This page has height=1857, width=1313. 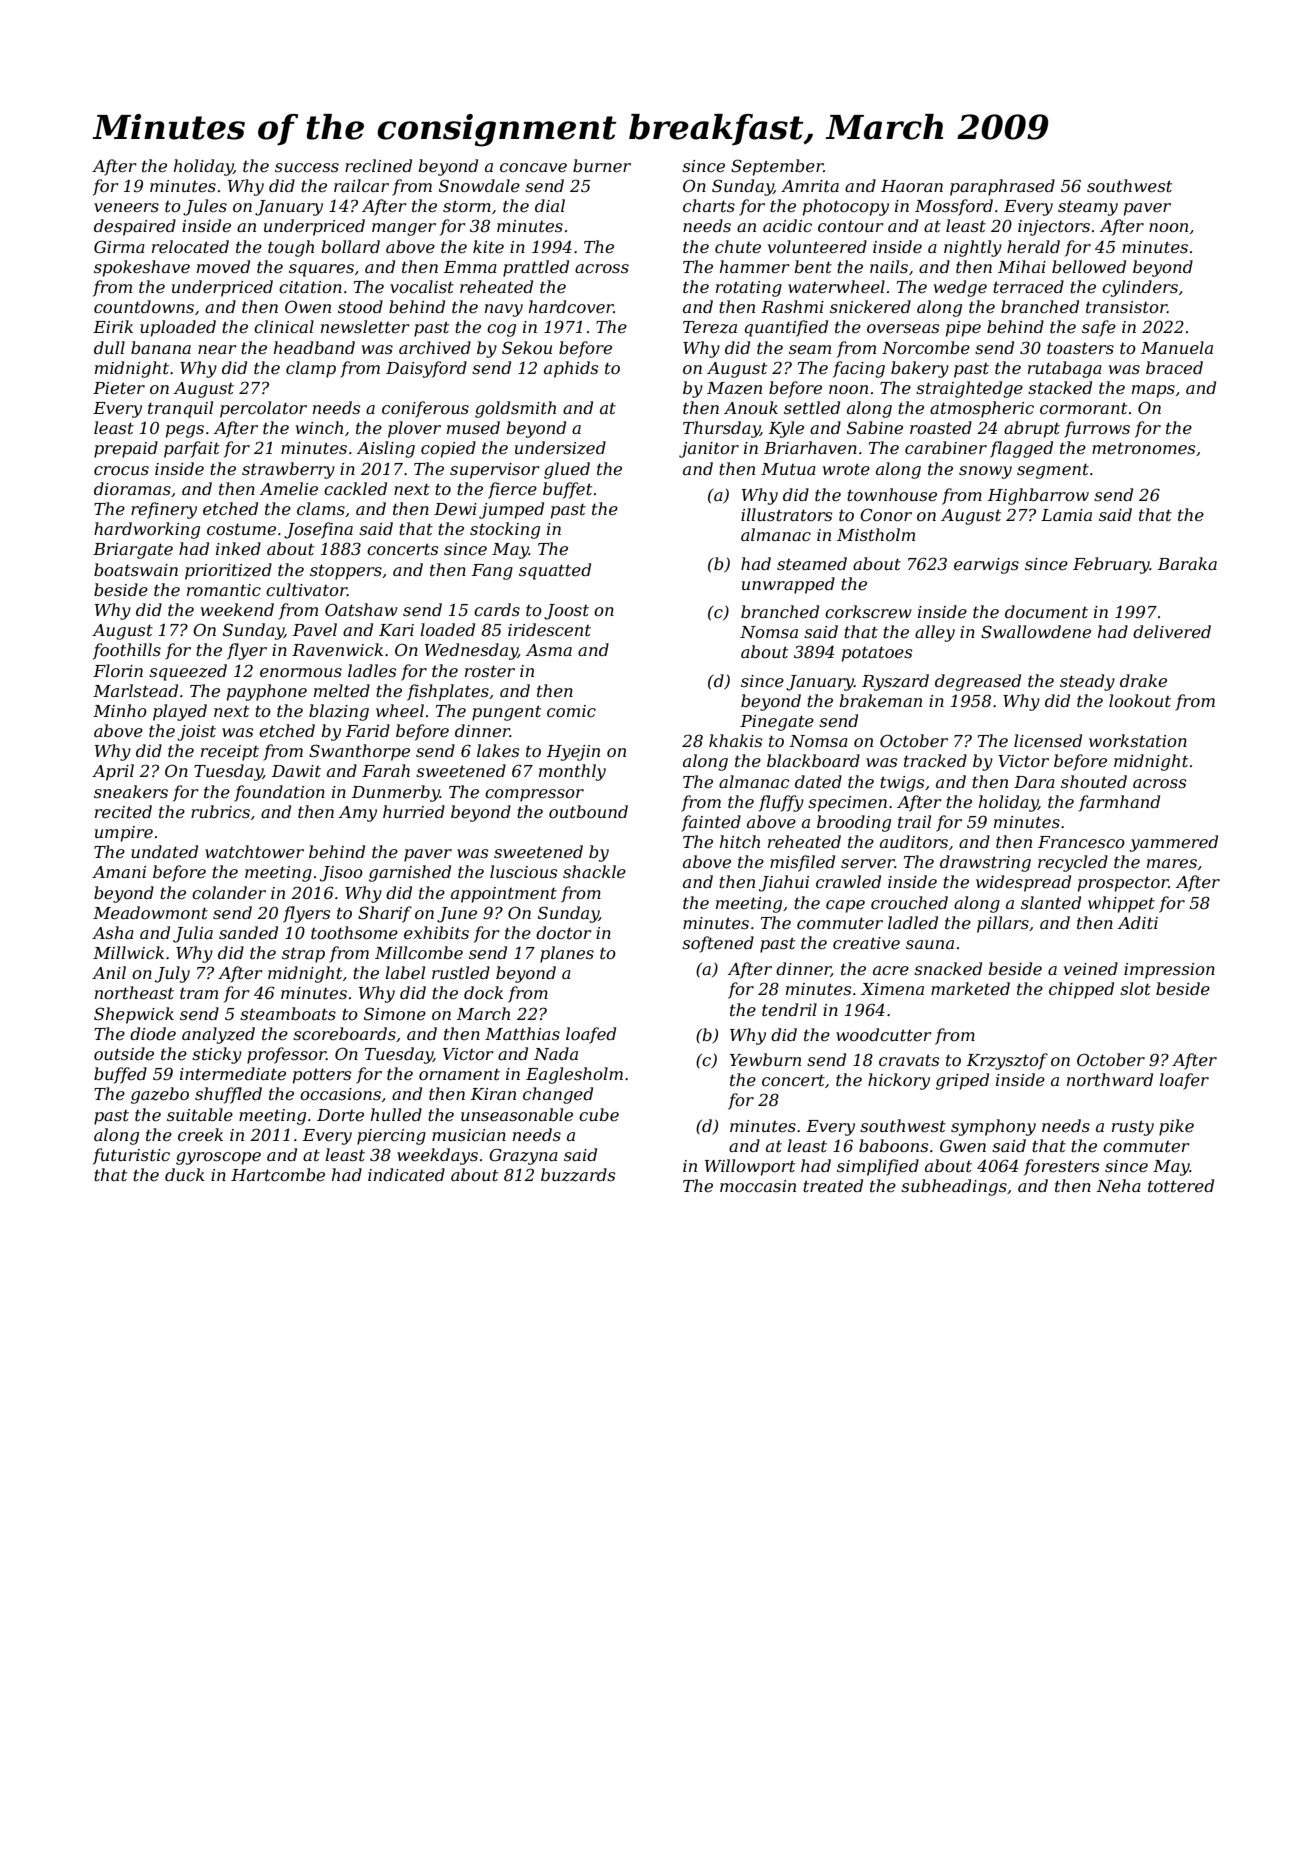 What do you see at coordinates (1089, 266) in the page?
I see `bellowed` at bounding box center [1089, 266].
